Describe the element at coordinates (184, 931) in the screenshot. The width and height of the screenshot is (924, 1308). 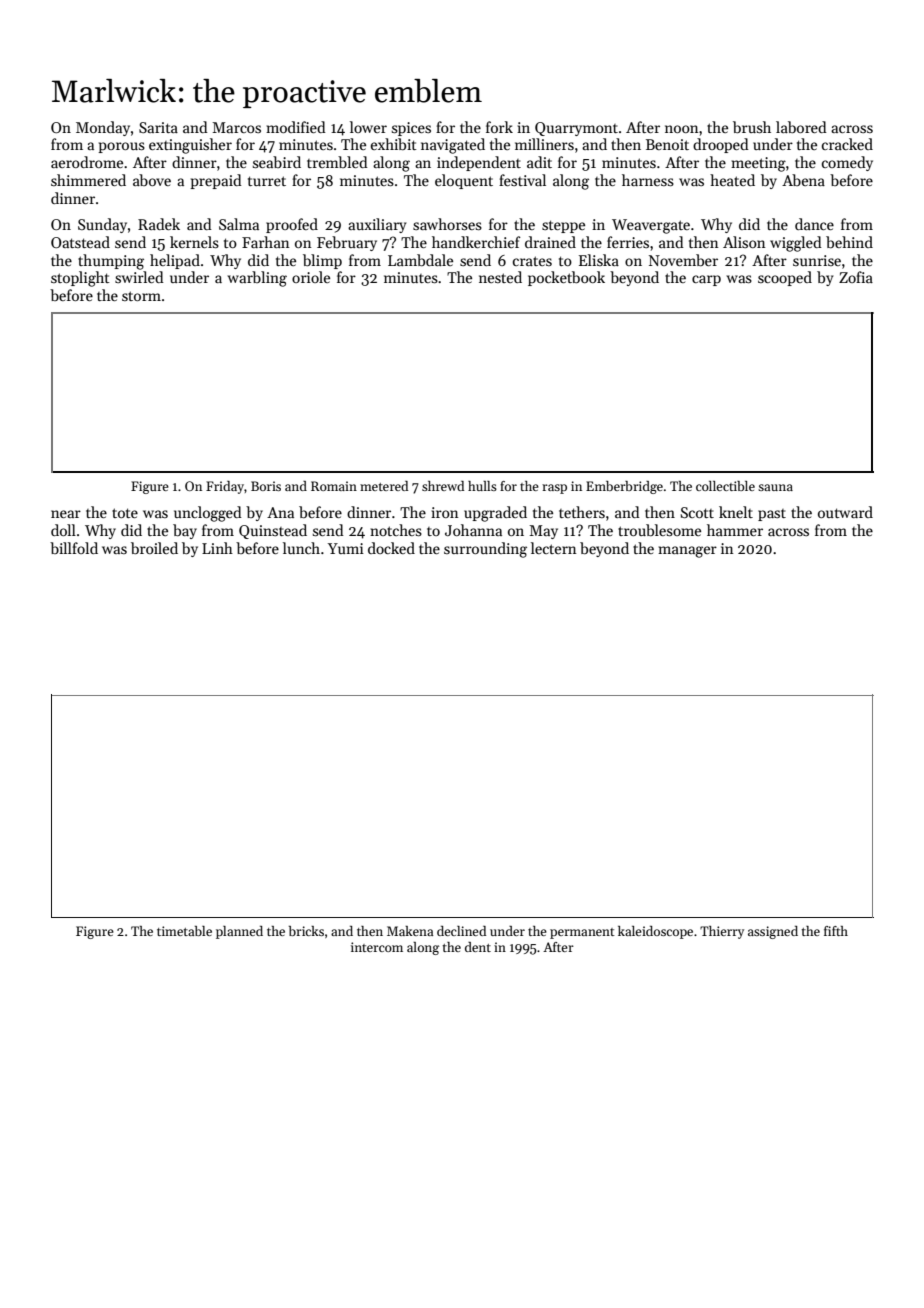
I see `timetable` at that location.
